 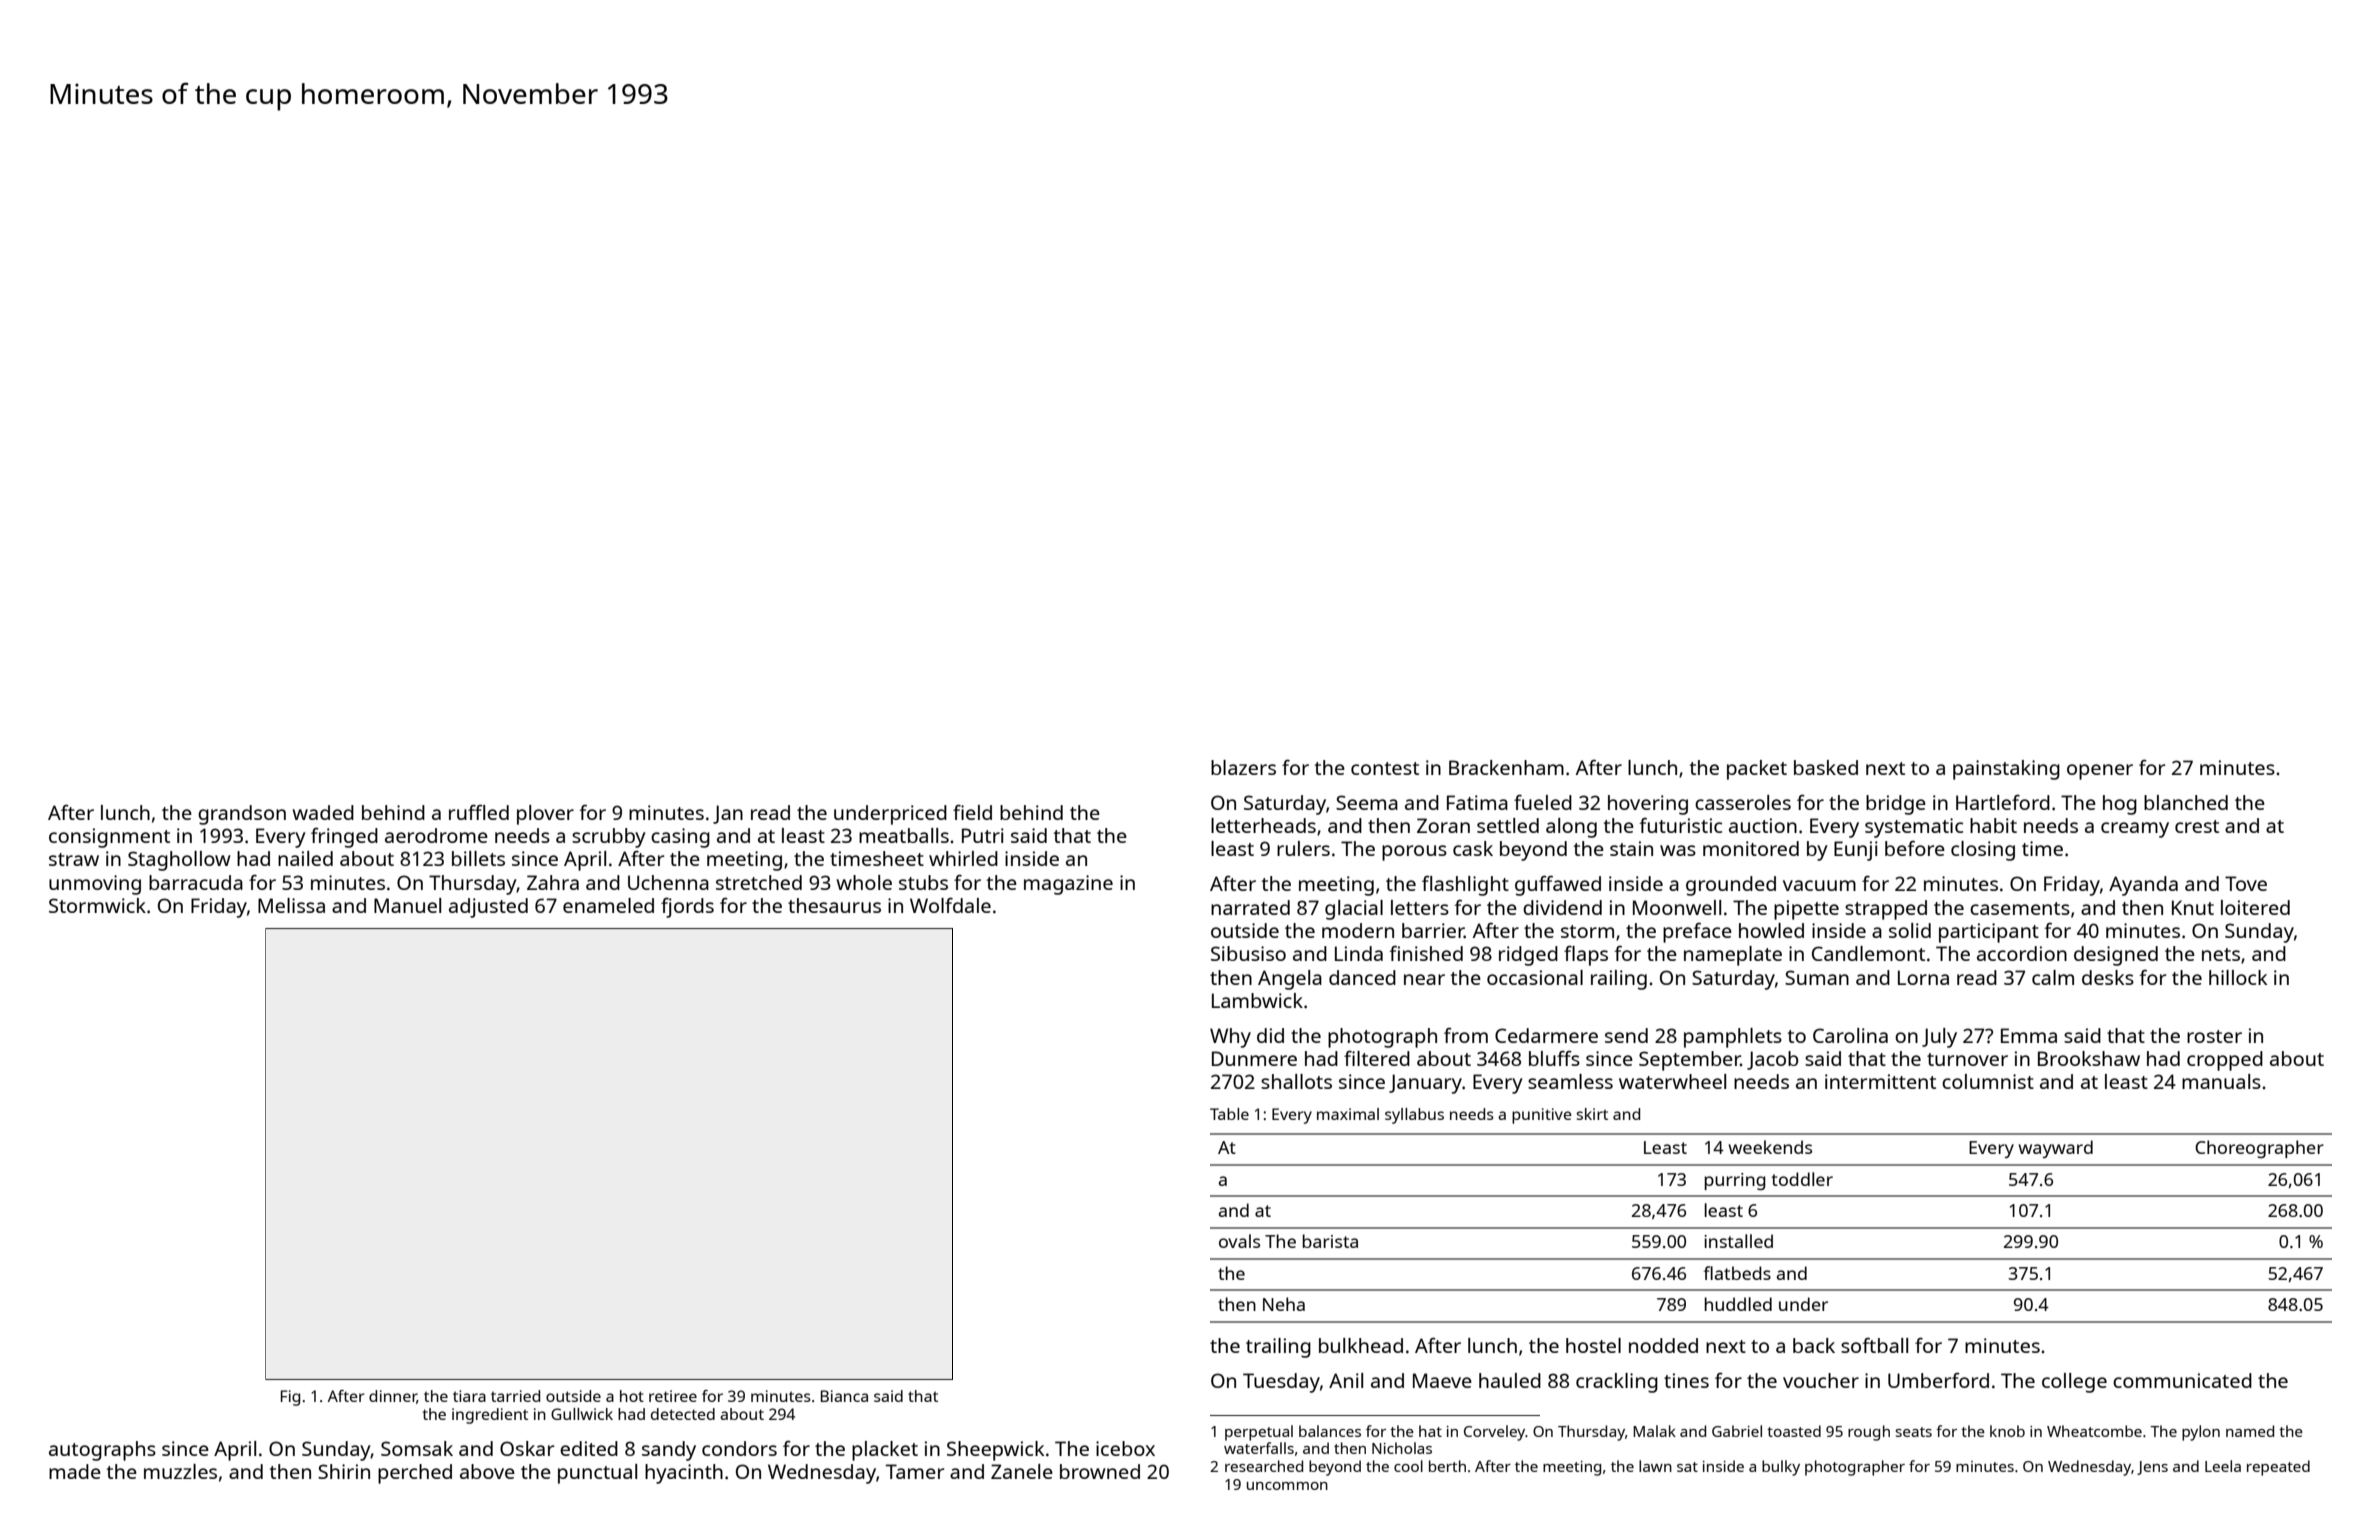 What do you see at coordinates (844, 1396) in the screenshot?
I see `Bianca` at bounding box center [844, 1396].
